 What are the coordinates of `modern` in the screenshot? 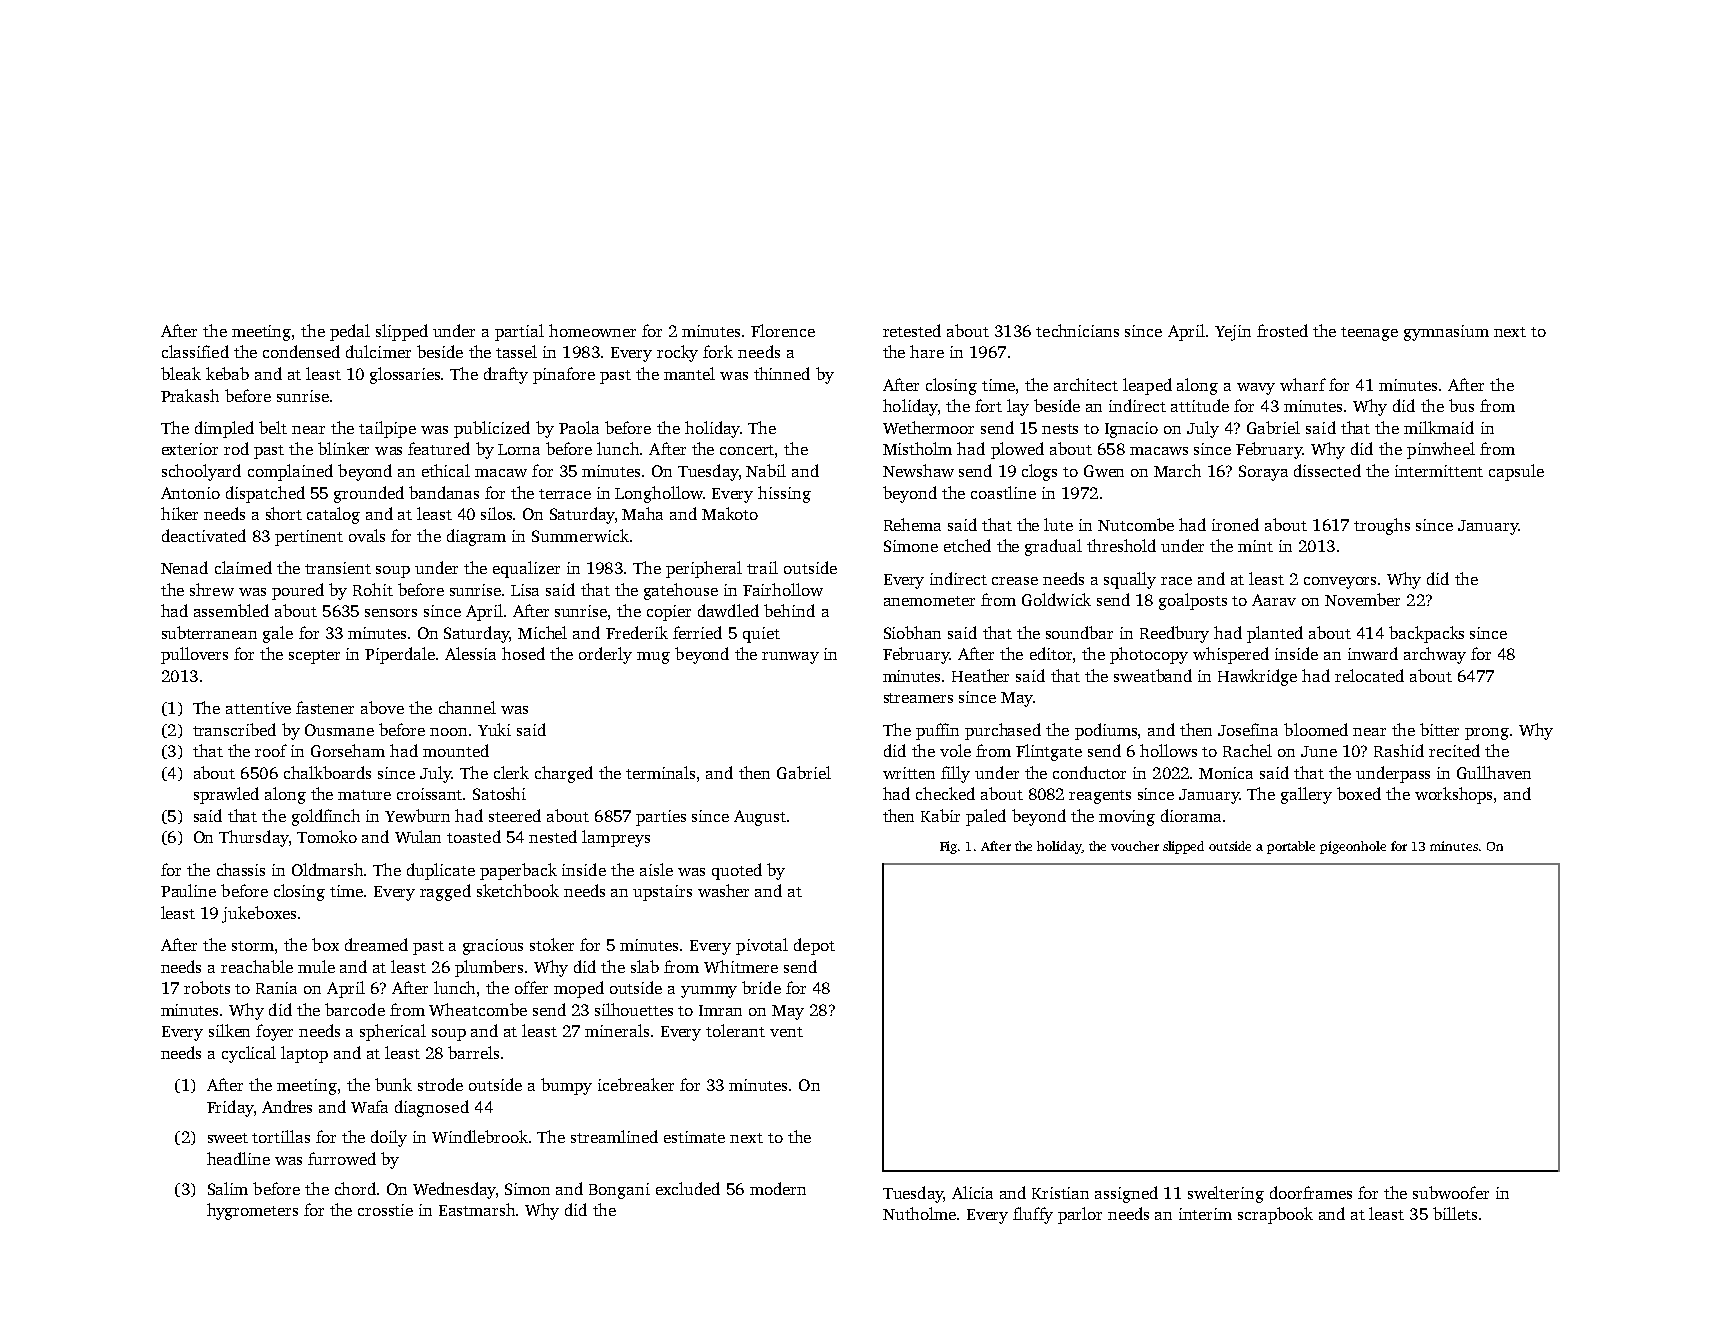 It's located at (778, 1188).
